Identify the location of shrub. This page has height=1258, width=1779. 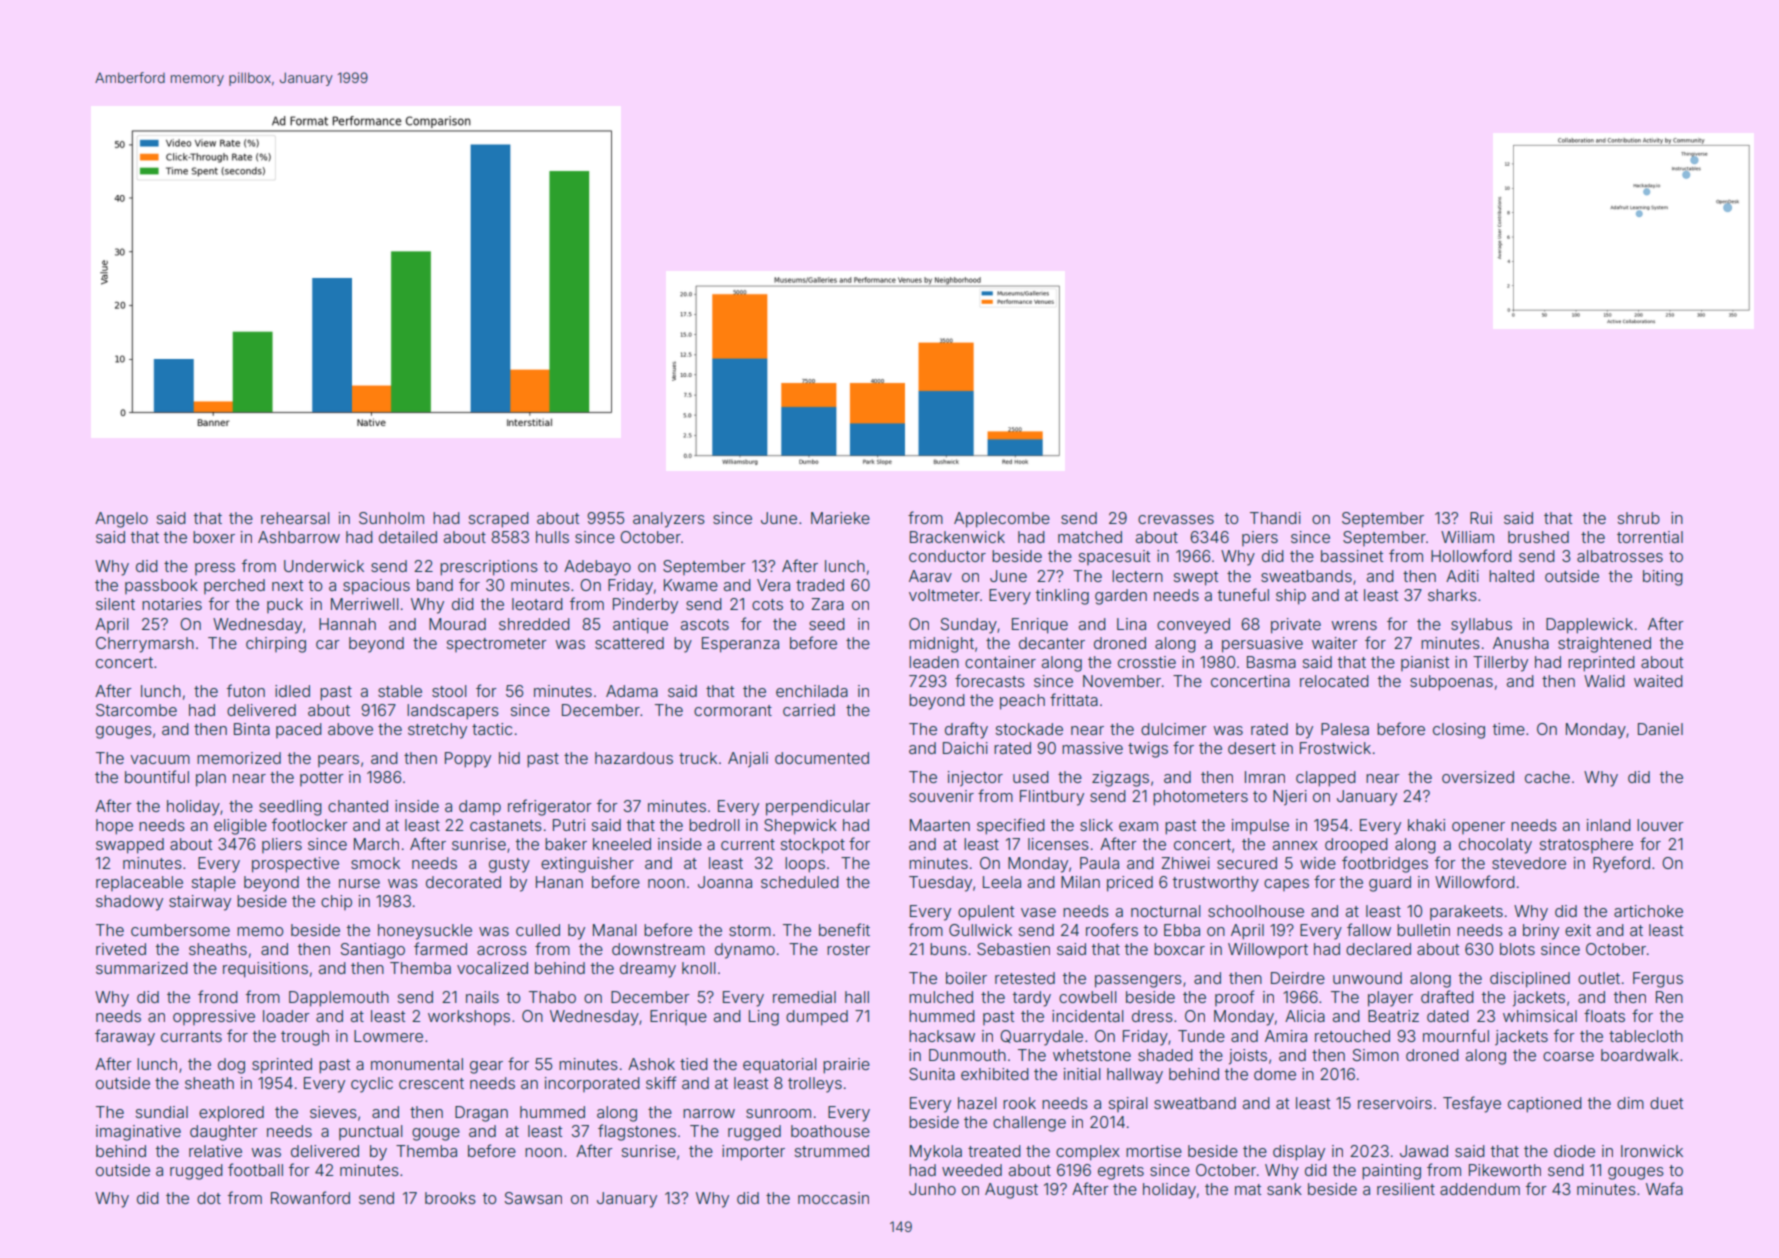
(1639, 518).
